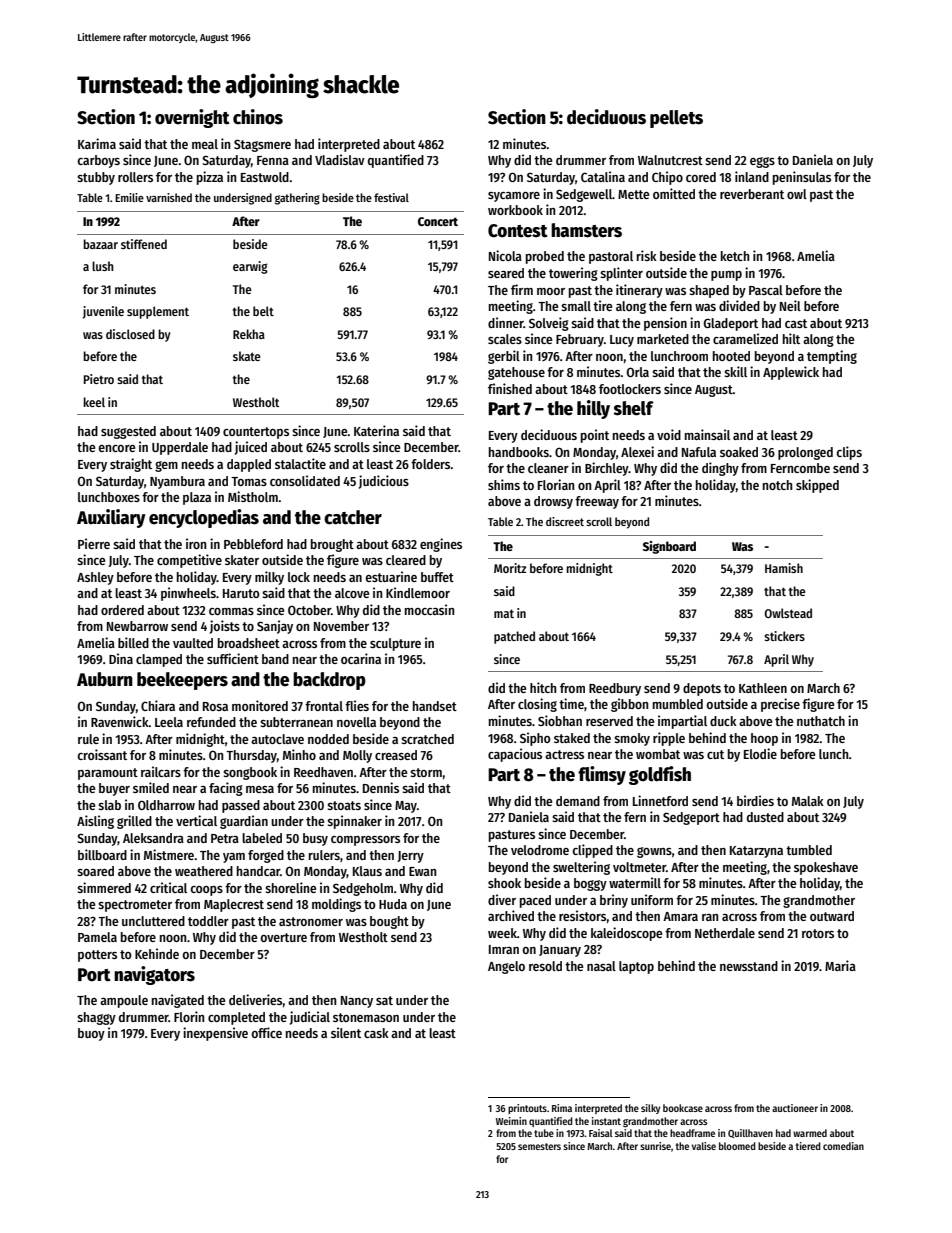 This screenshot has width=952, height=1233. I want to click on Florian, so click(556, 484).
